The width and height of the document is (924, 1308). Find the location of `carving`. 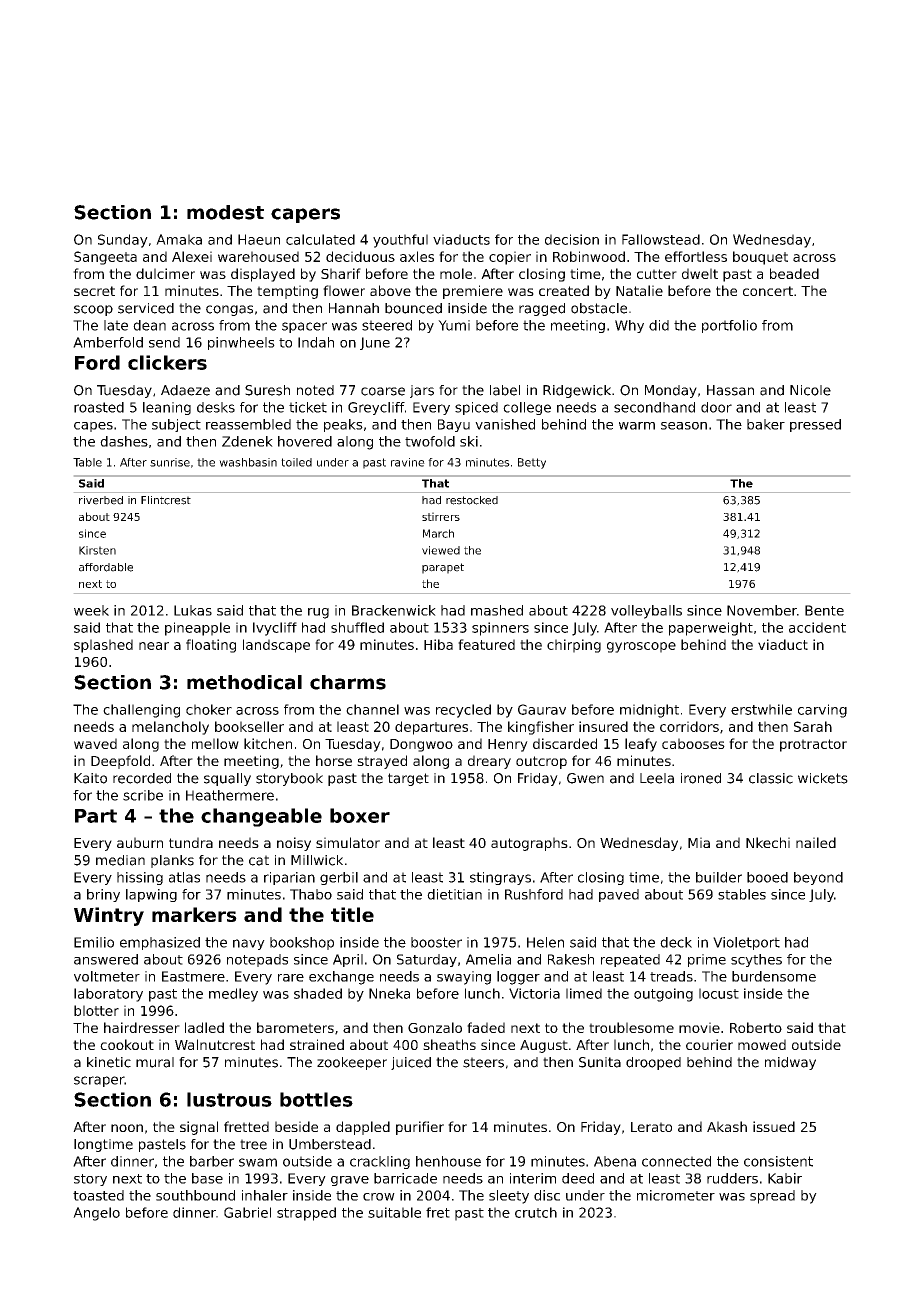

carving is located at coordinates (822, 711).
